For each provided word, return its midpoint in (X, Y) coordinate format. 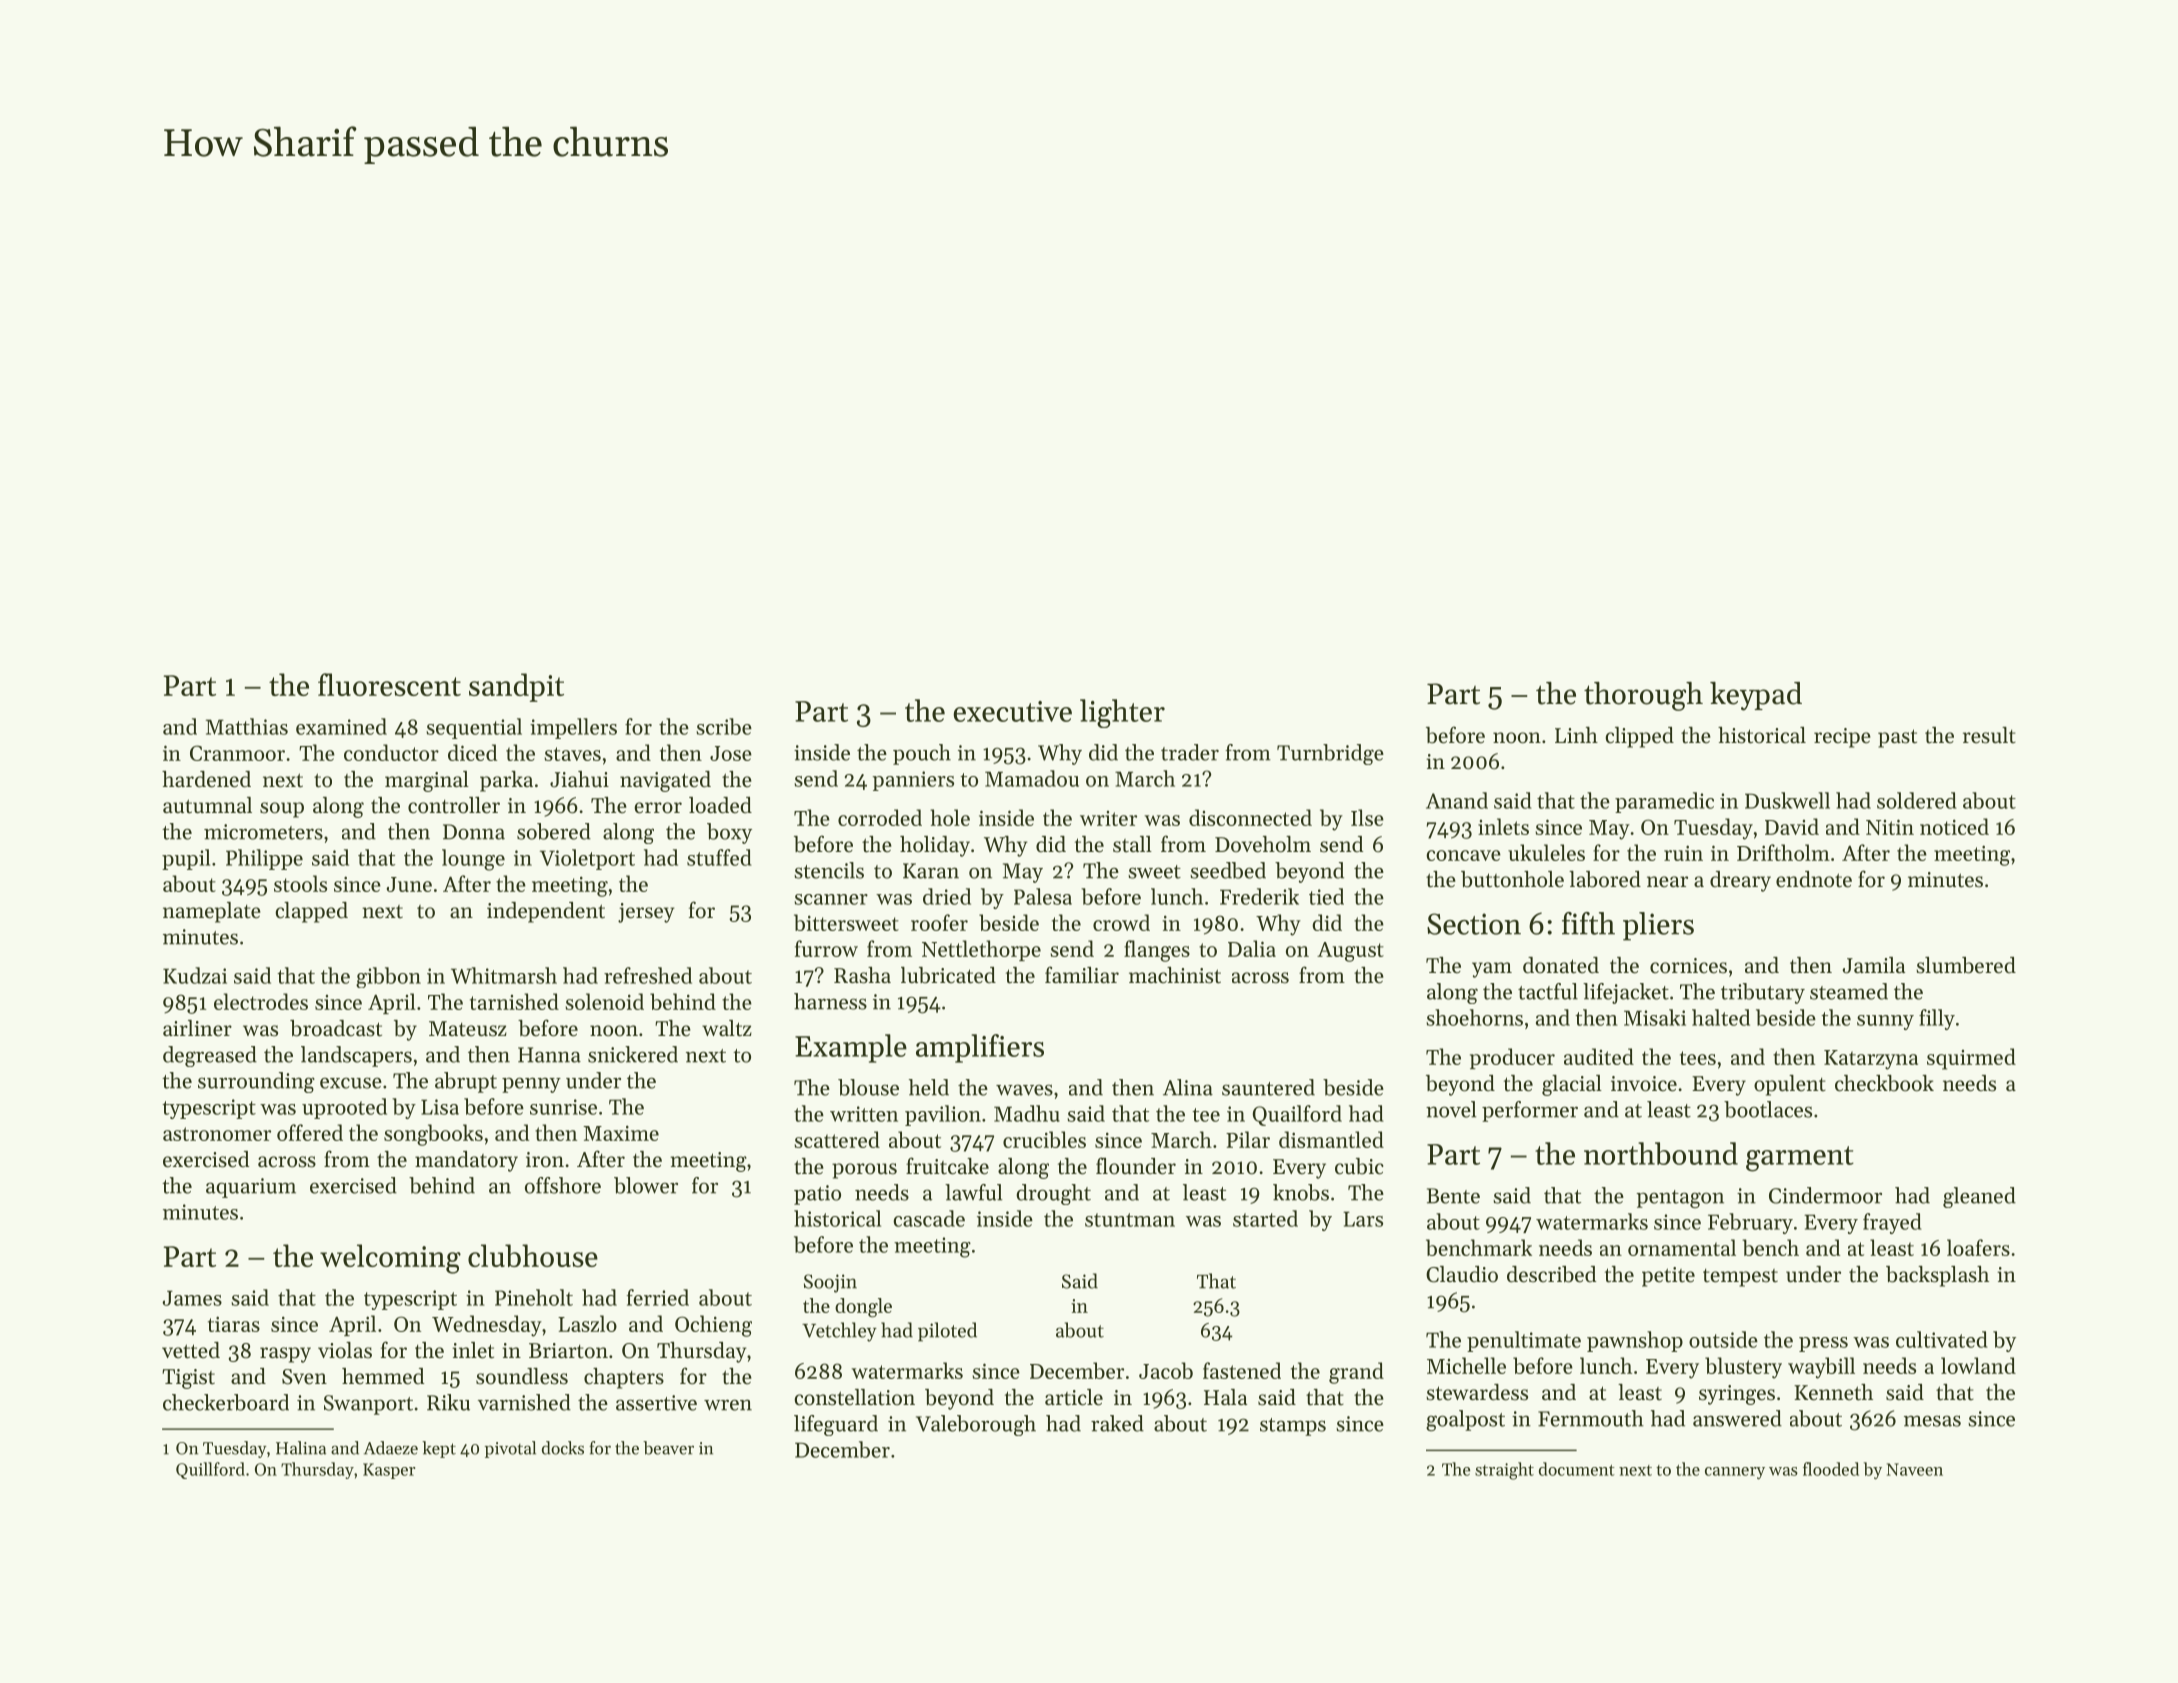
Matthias (247, 726)
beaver (668, 1448)
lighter (1122, 713)
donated (1561, 965)
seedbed (1228, 870)
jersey (646, 913)
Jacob (1166, 1370)
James (192, 1298)
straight (1504, 1471)
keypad (1756, 696)
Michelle (1466, 1365)
